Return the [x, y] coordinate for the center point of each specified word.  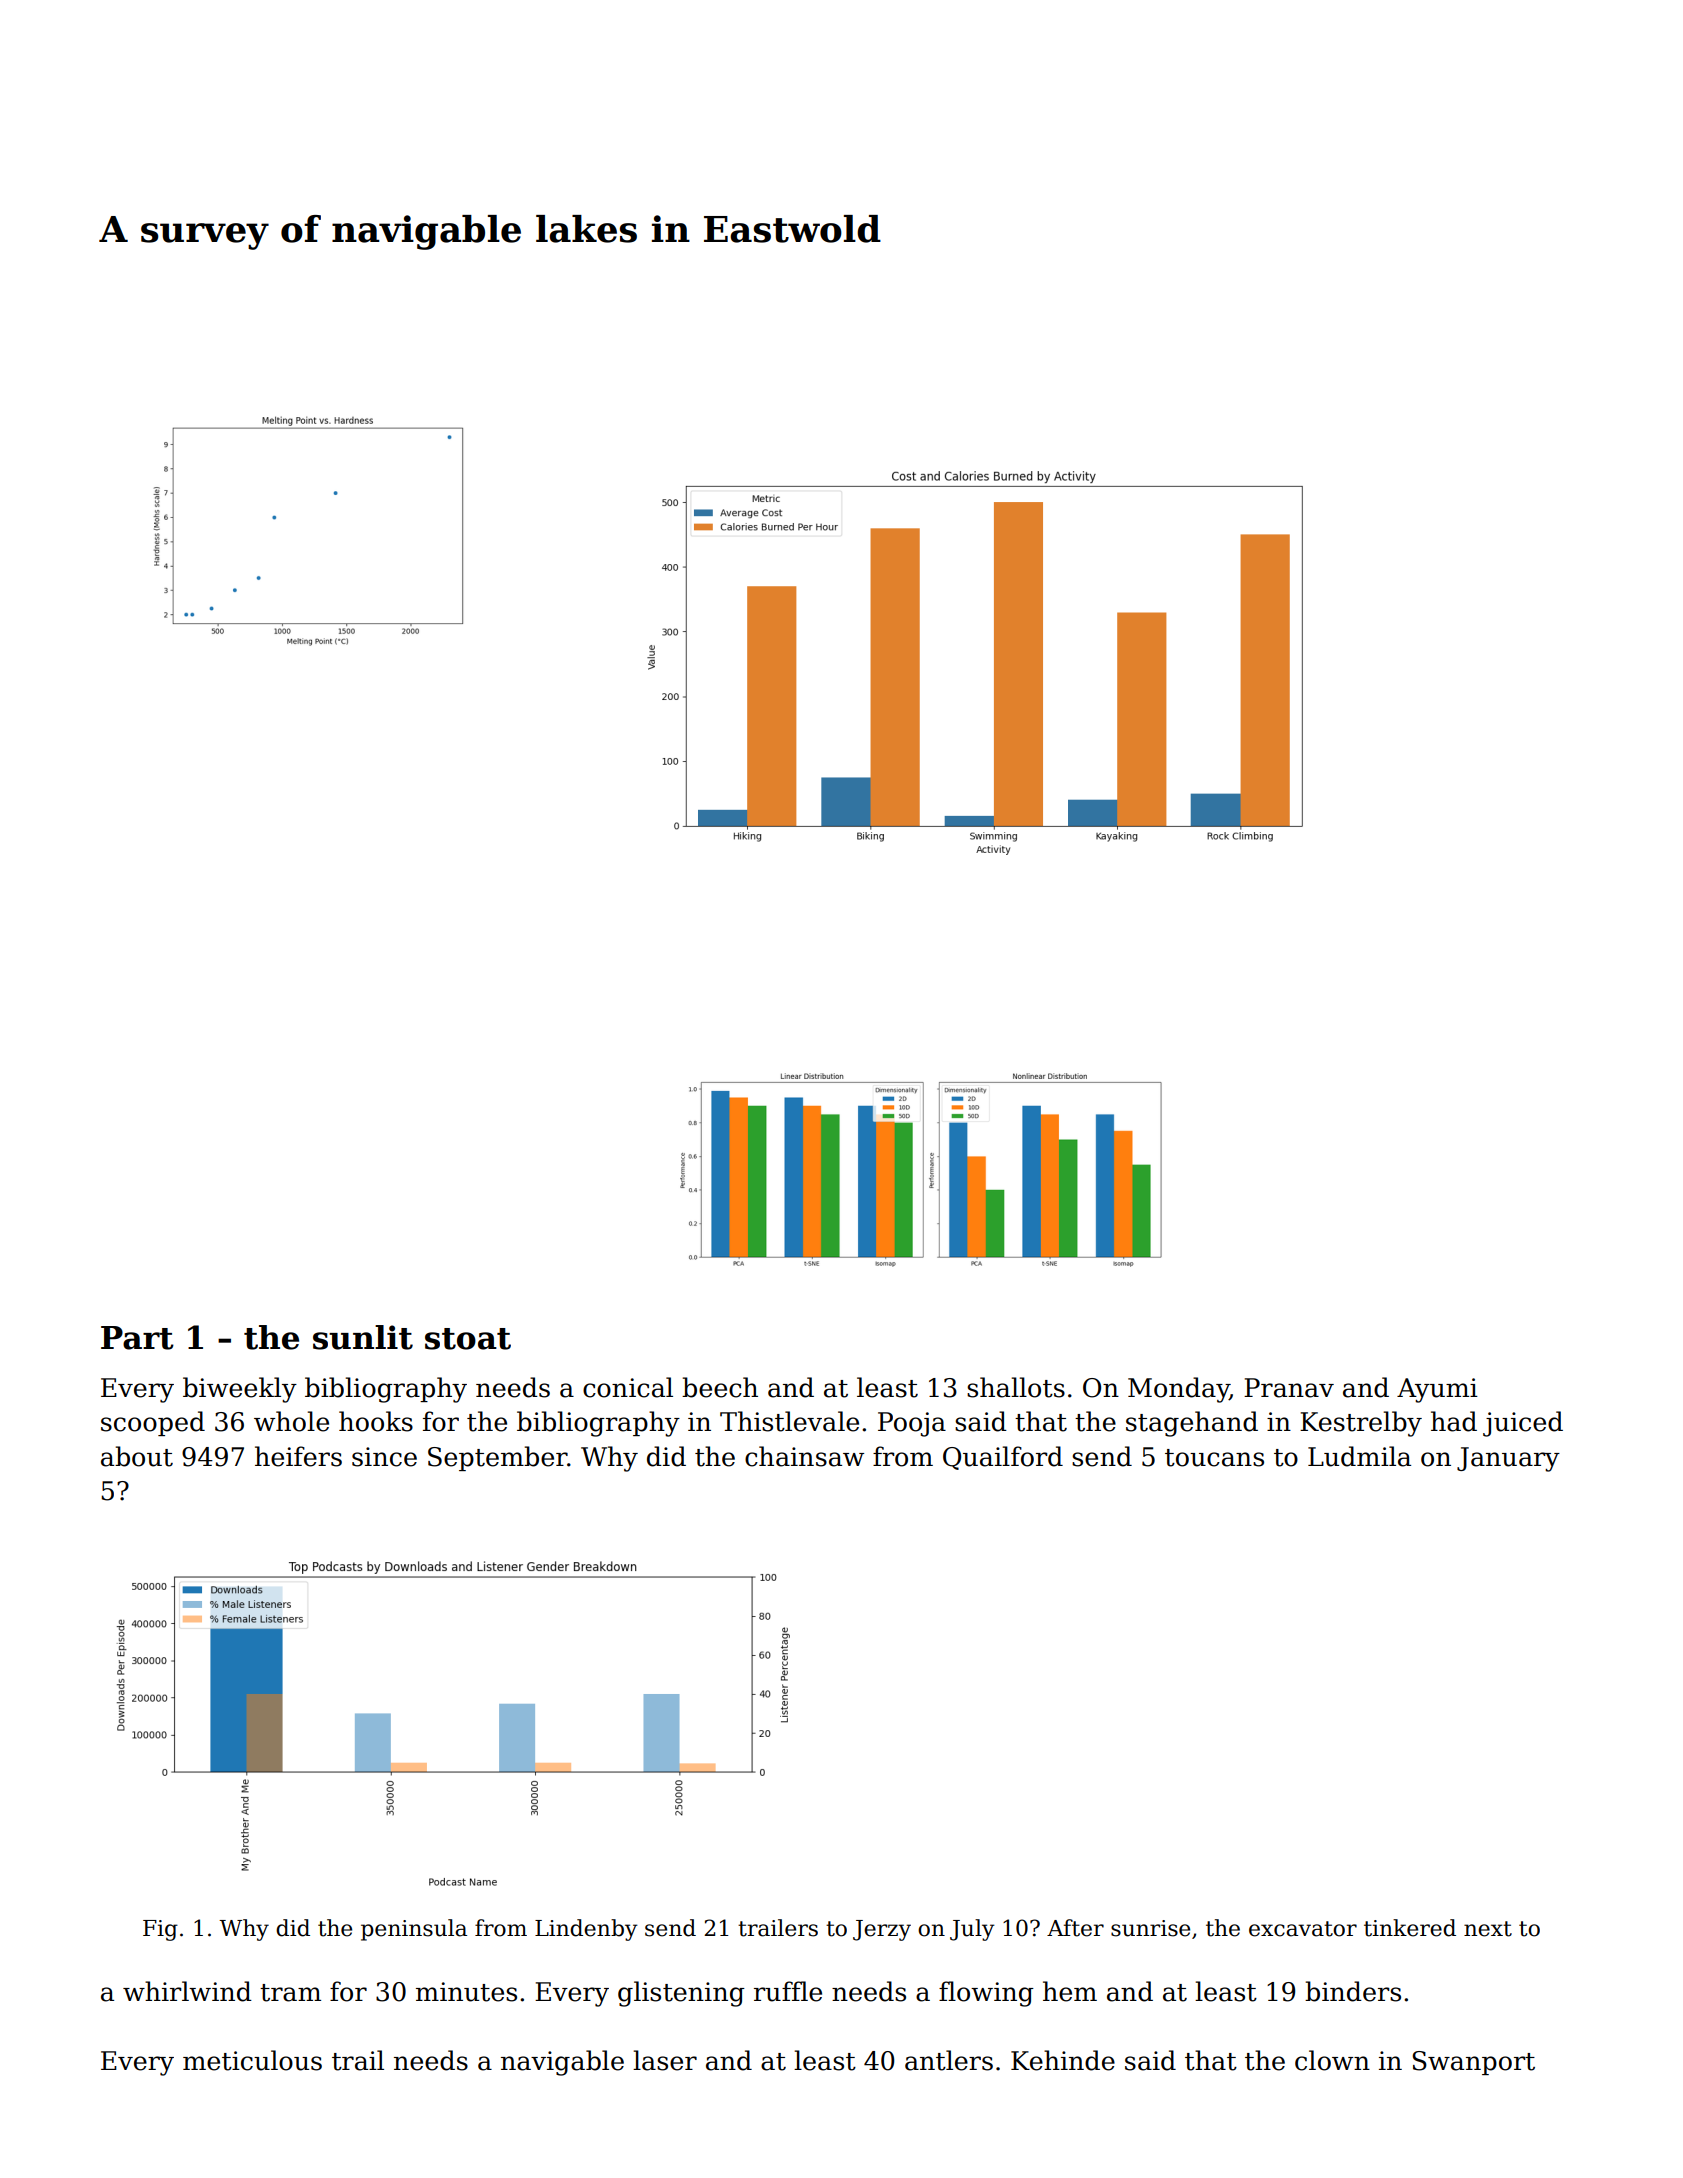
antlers [949, 2060]
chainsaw [804, 1456]
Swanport [1473, 2063]
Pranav [1289, 1388]
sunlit [363, 1337]
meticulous [252, 2060]
